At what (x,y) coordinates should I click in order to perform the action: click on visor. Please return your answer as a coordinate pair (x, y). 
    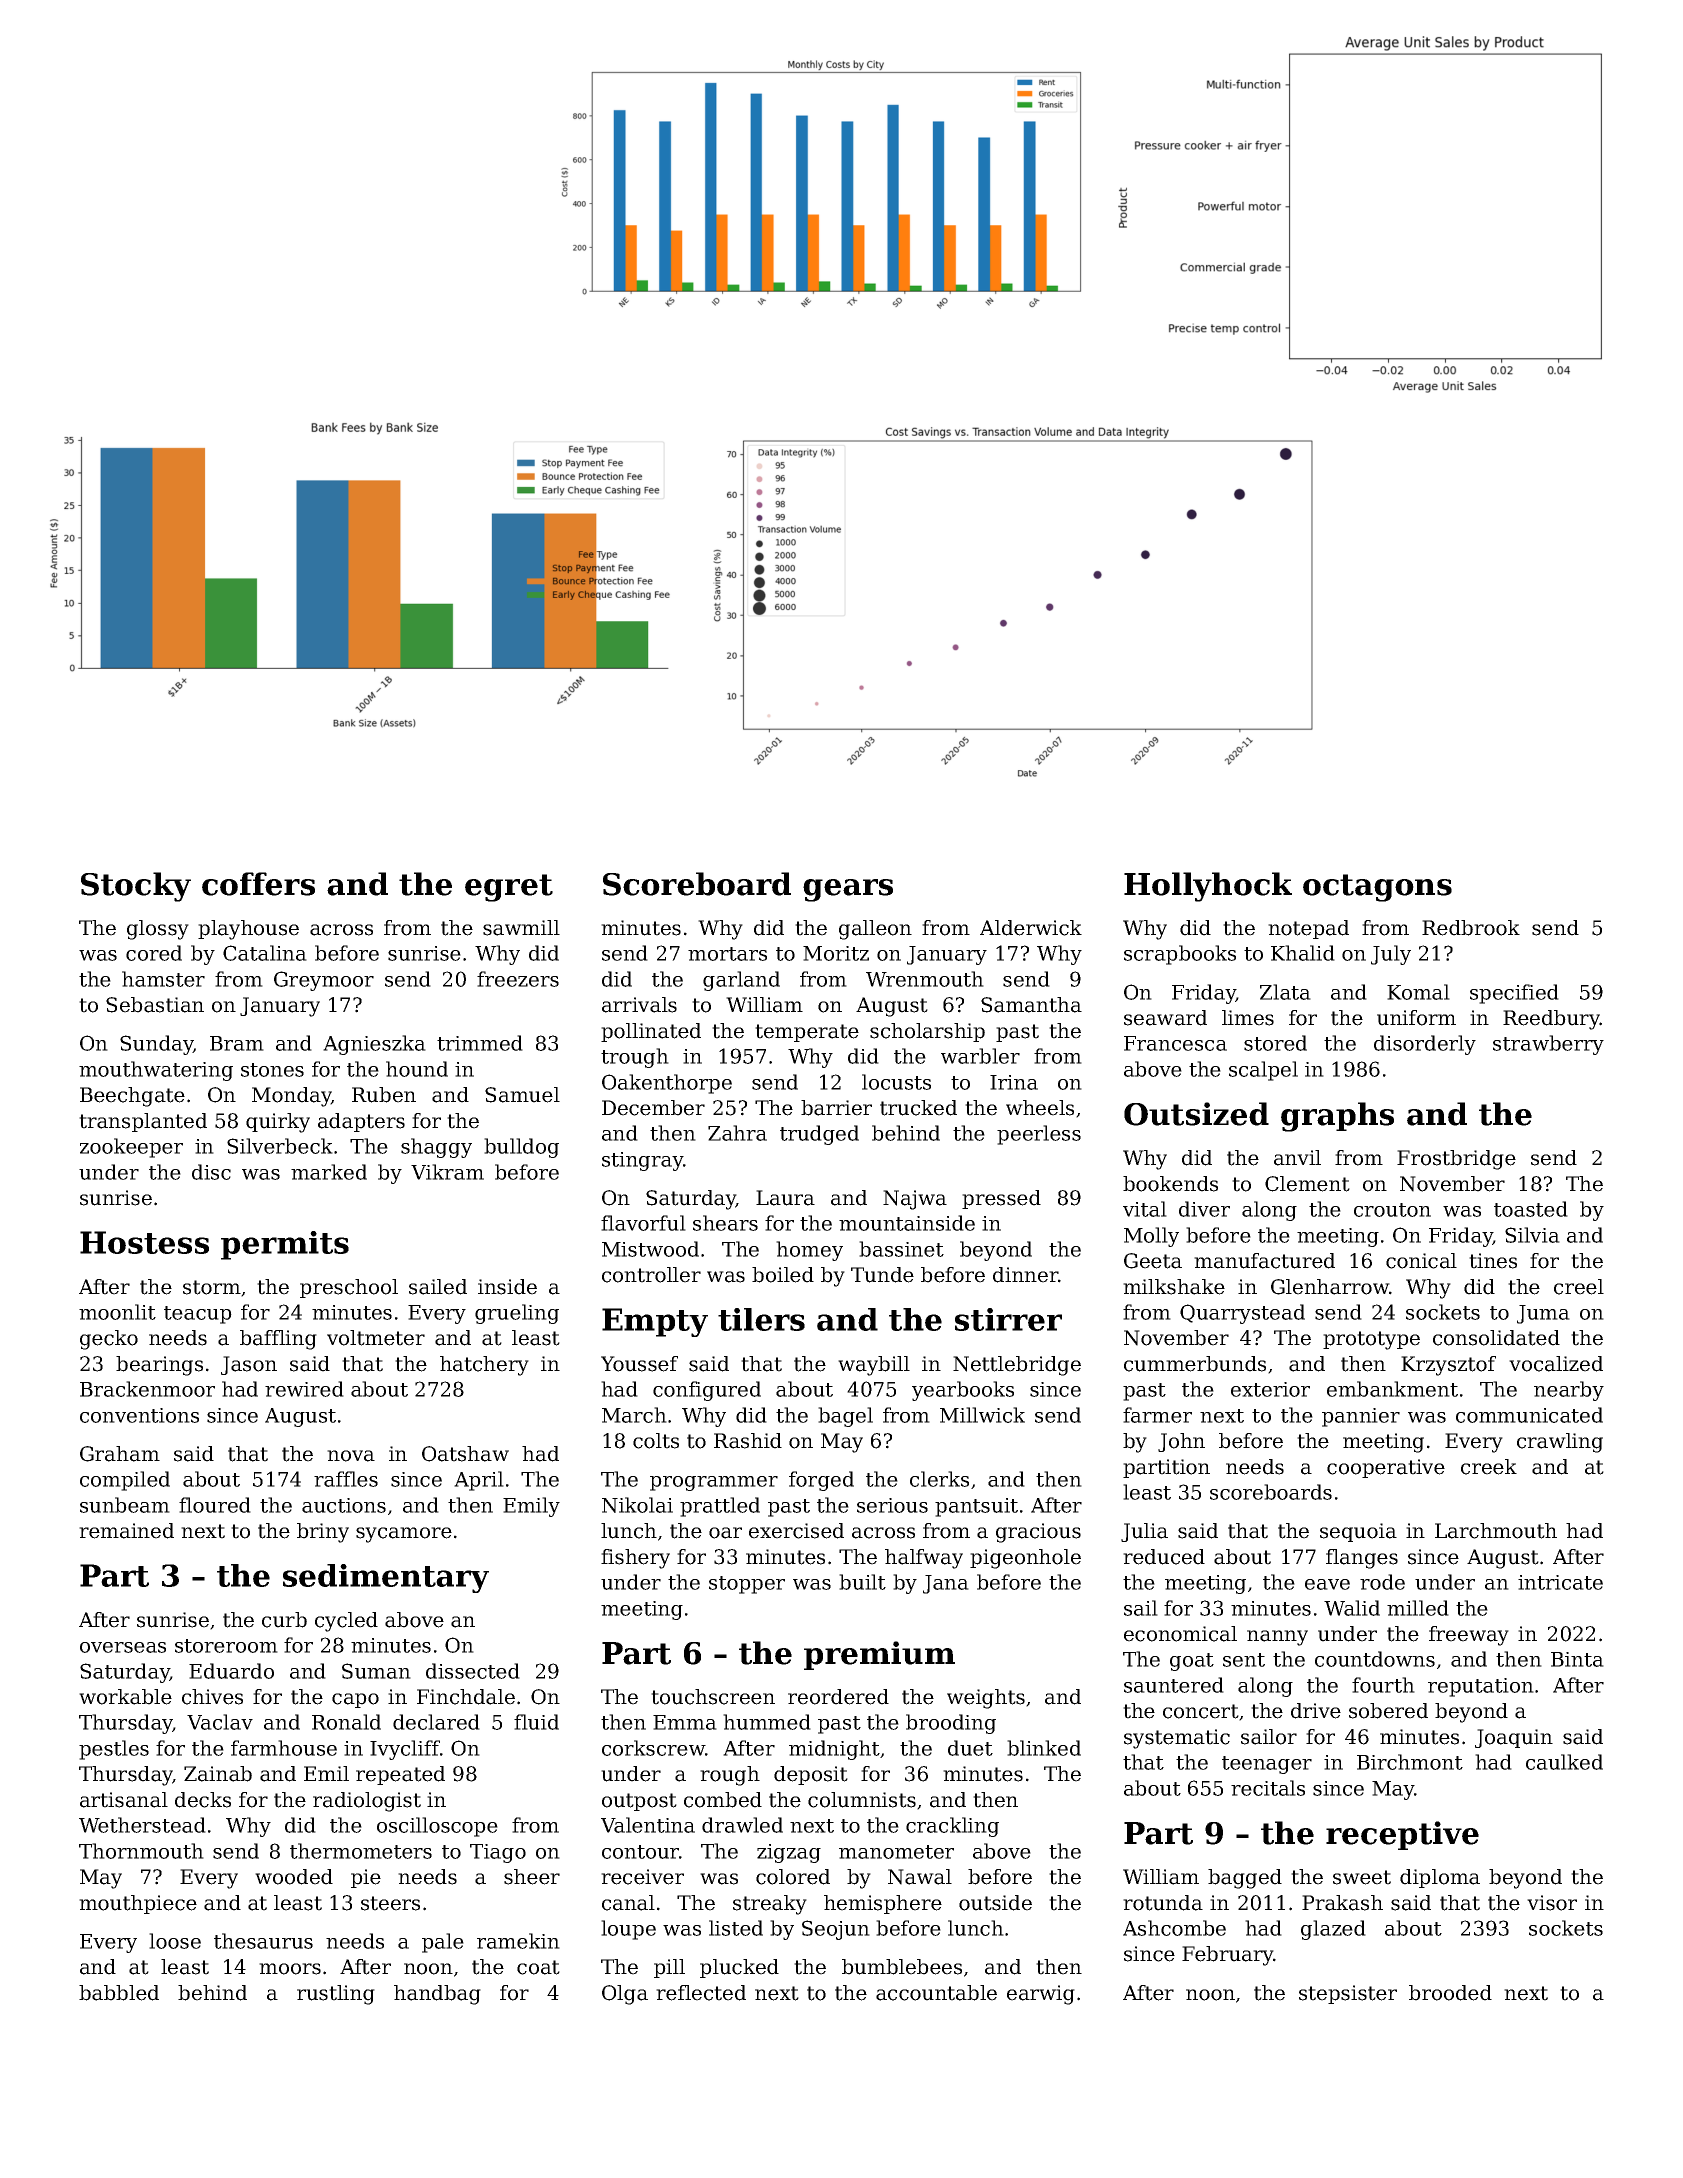
    Looking at the image, I should click on (1552, 1903).
